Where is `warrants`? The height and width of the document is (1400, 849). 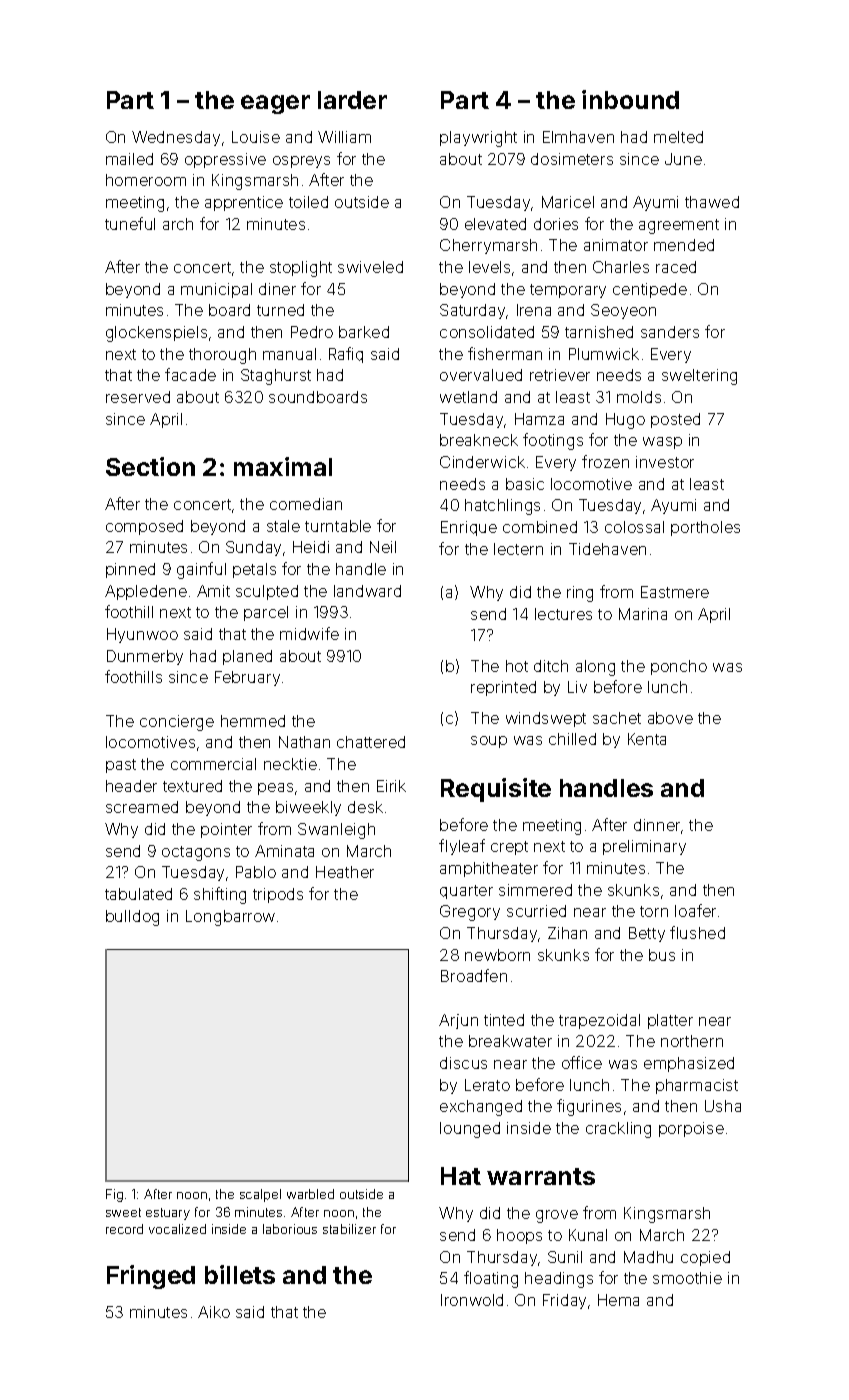 warrants is located at coordinates (541, 1176).
